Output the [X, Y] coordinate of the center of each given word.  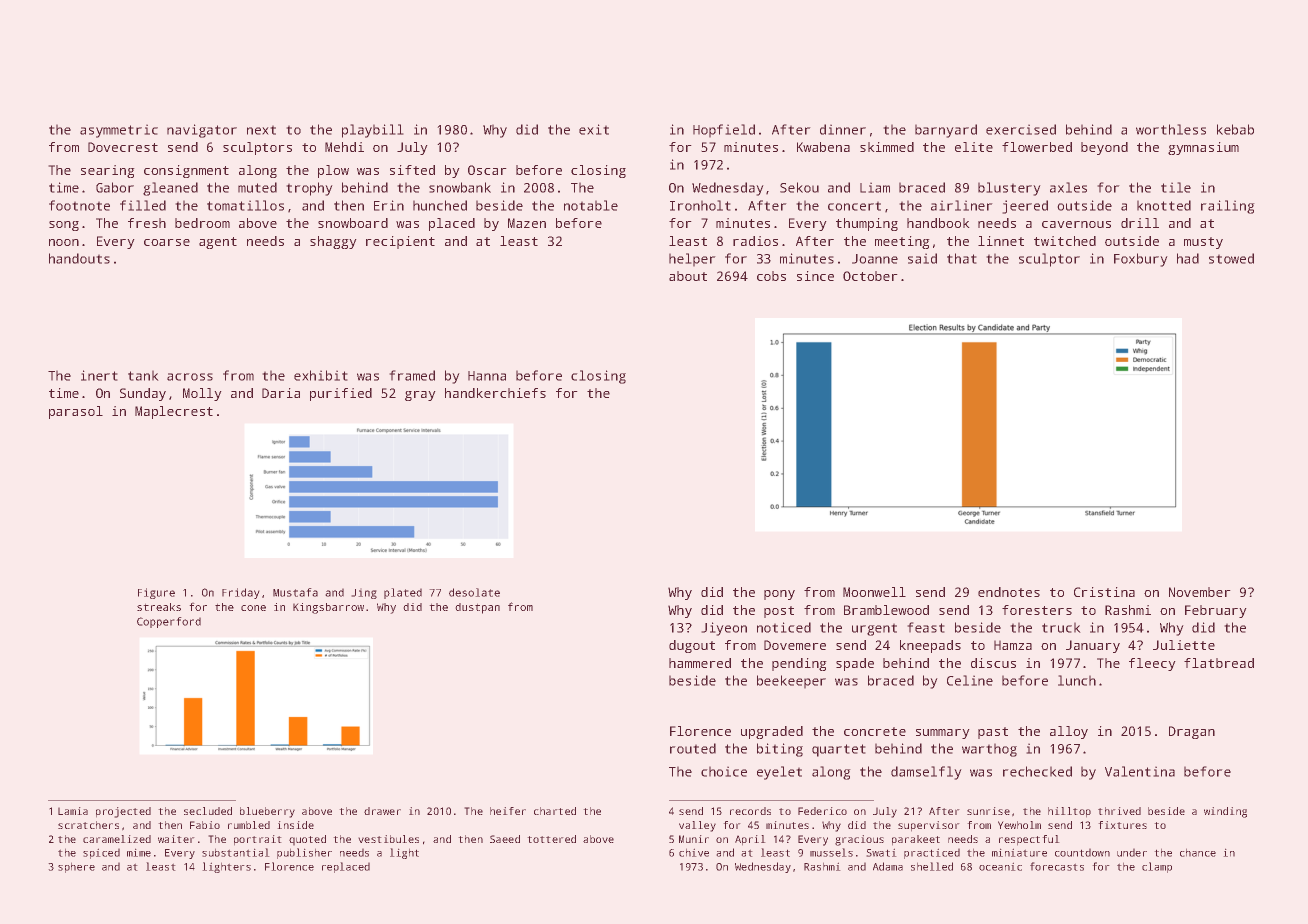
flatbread [1219, 663]
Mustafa [295, 592]
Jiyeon [724, 629]
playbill [373, 131]
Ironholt [700, 205]
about [688, 276]
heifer [508, 811]
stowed [1231, 258]
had [1188, 258]
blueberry [267, 812]
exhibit [321, 375]
